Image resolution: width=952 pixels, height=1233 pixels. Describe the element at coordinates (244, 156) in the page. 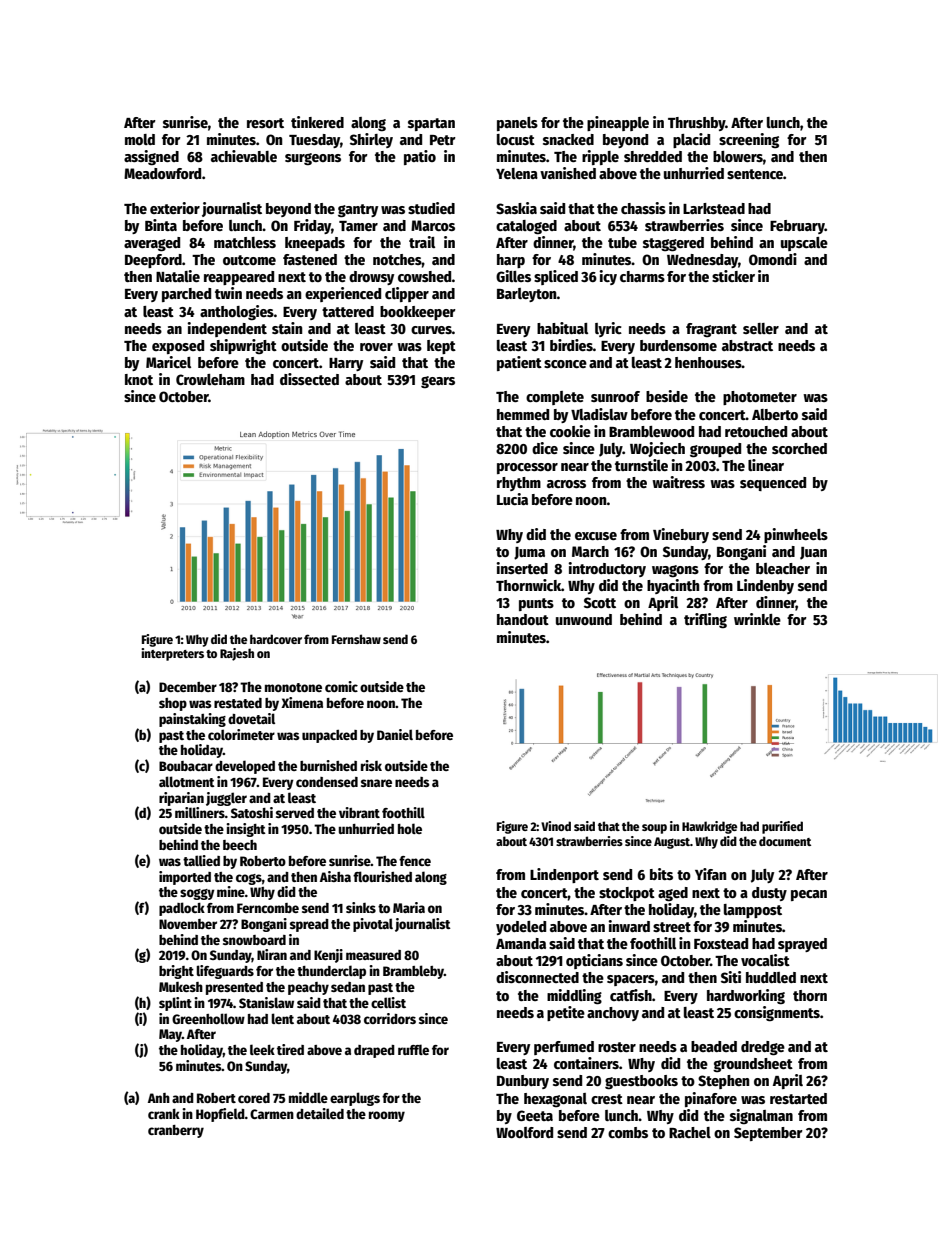

I see `achievable` at that location.
